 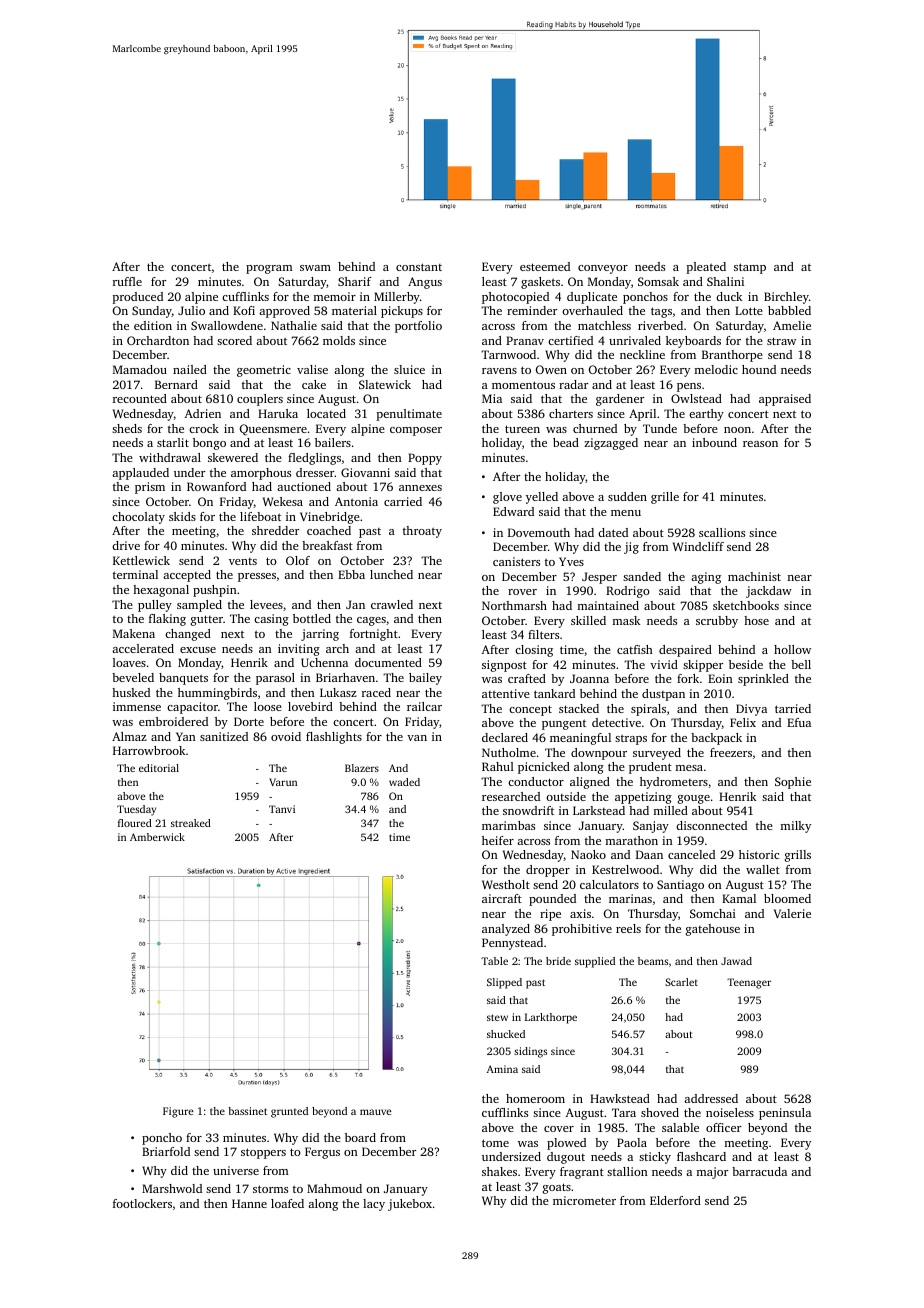 What do you see at coordinates (722, 532) in the screenshot?
I see `scallions` at bounding box center [722, 532].
